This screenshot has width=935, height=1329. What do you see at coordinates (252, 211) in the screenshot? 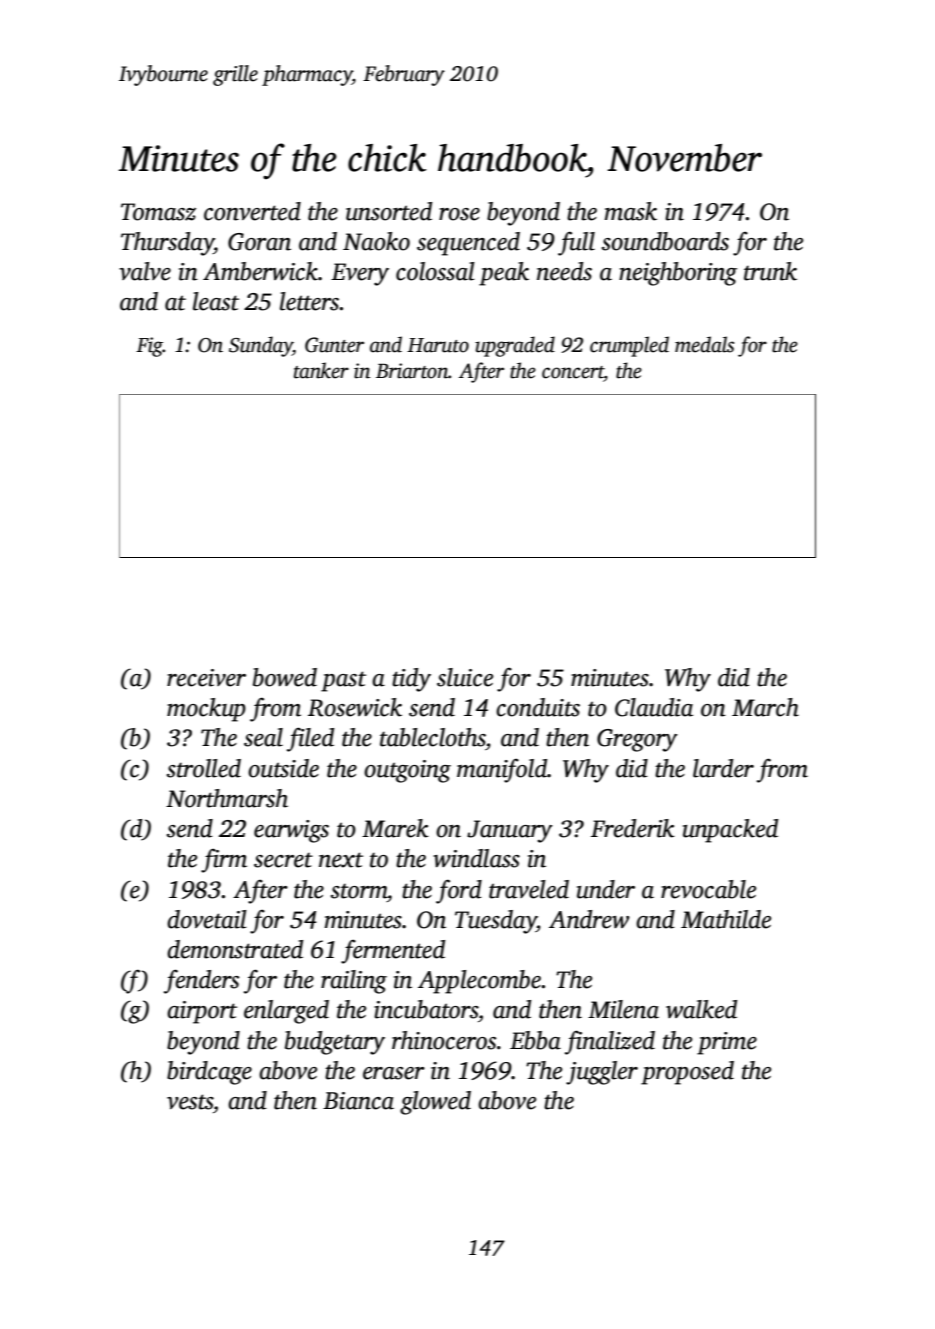
I see `converted` at bounding box center [252, 211].
